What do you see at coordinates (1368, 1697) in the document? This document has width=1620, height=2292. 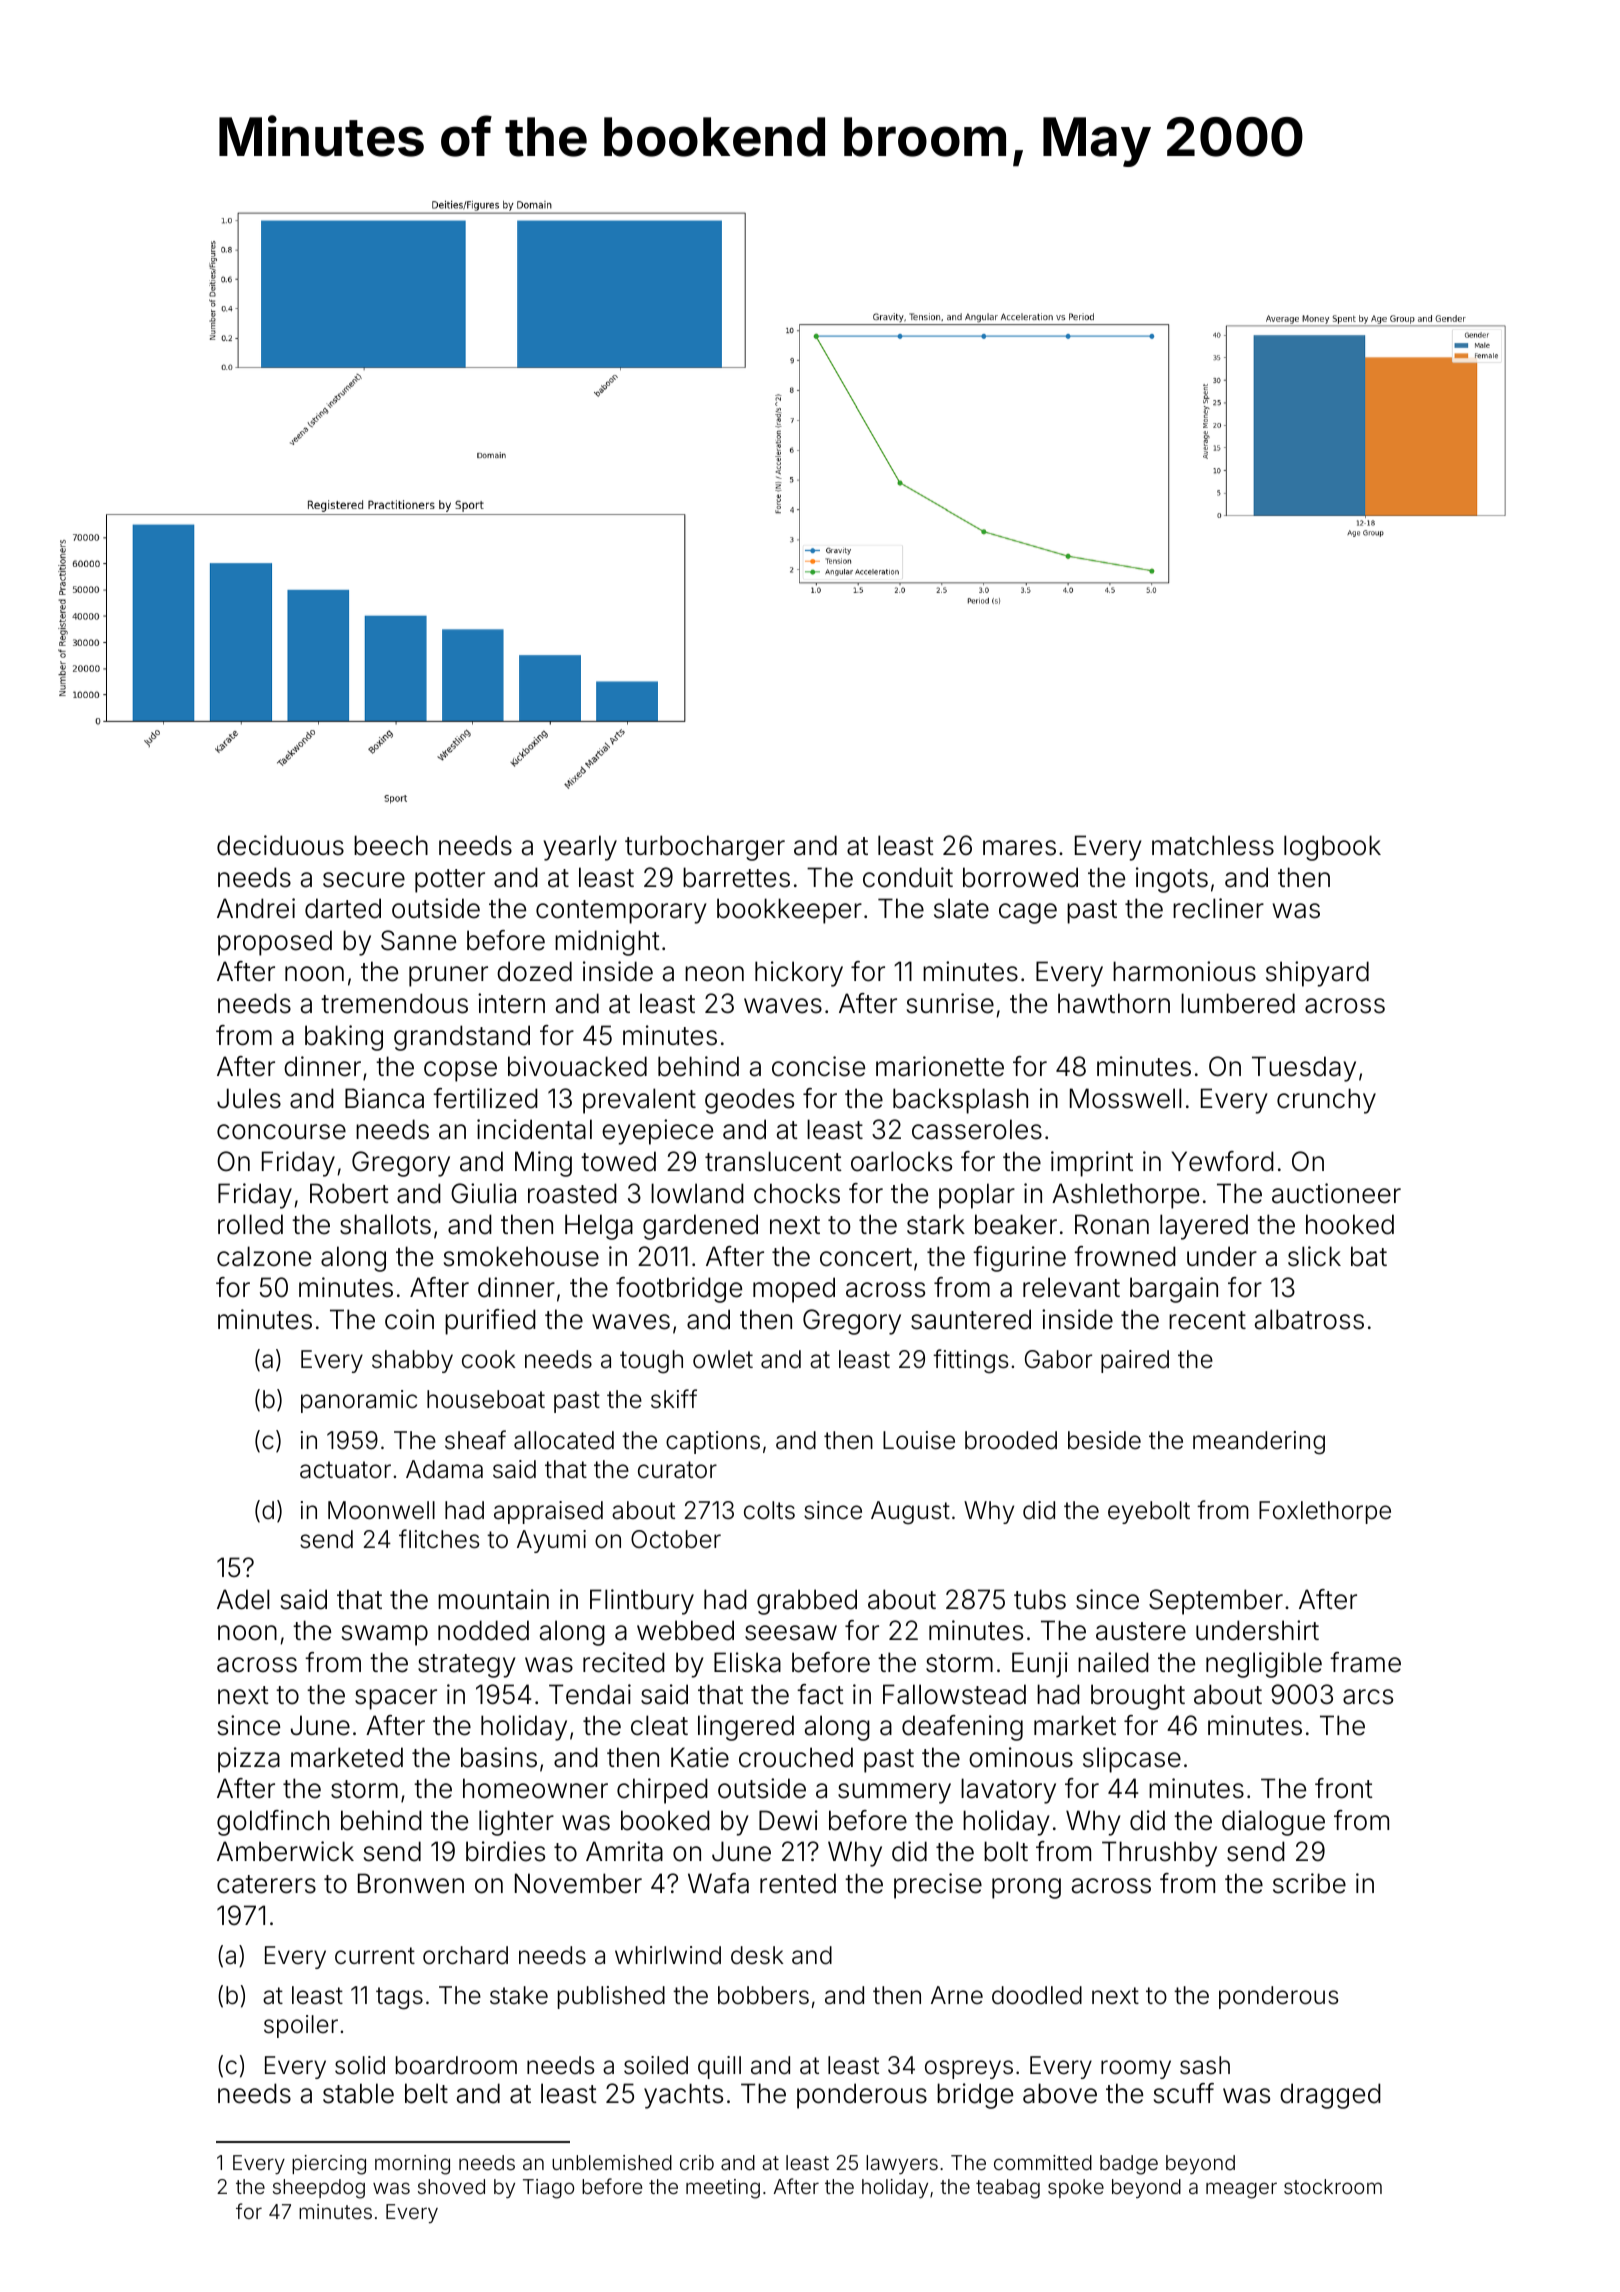 I see `arcs` at bounding box center [1368, 1697].
